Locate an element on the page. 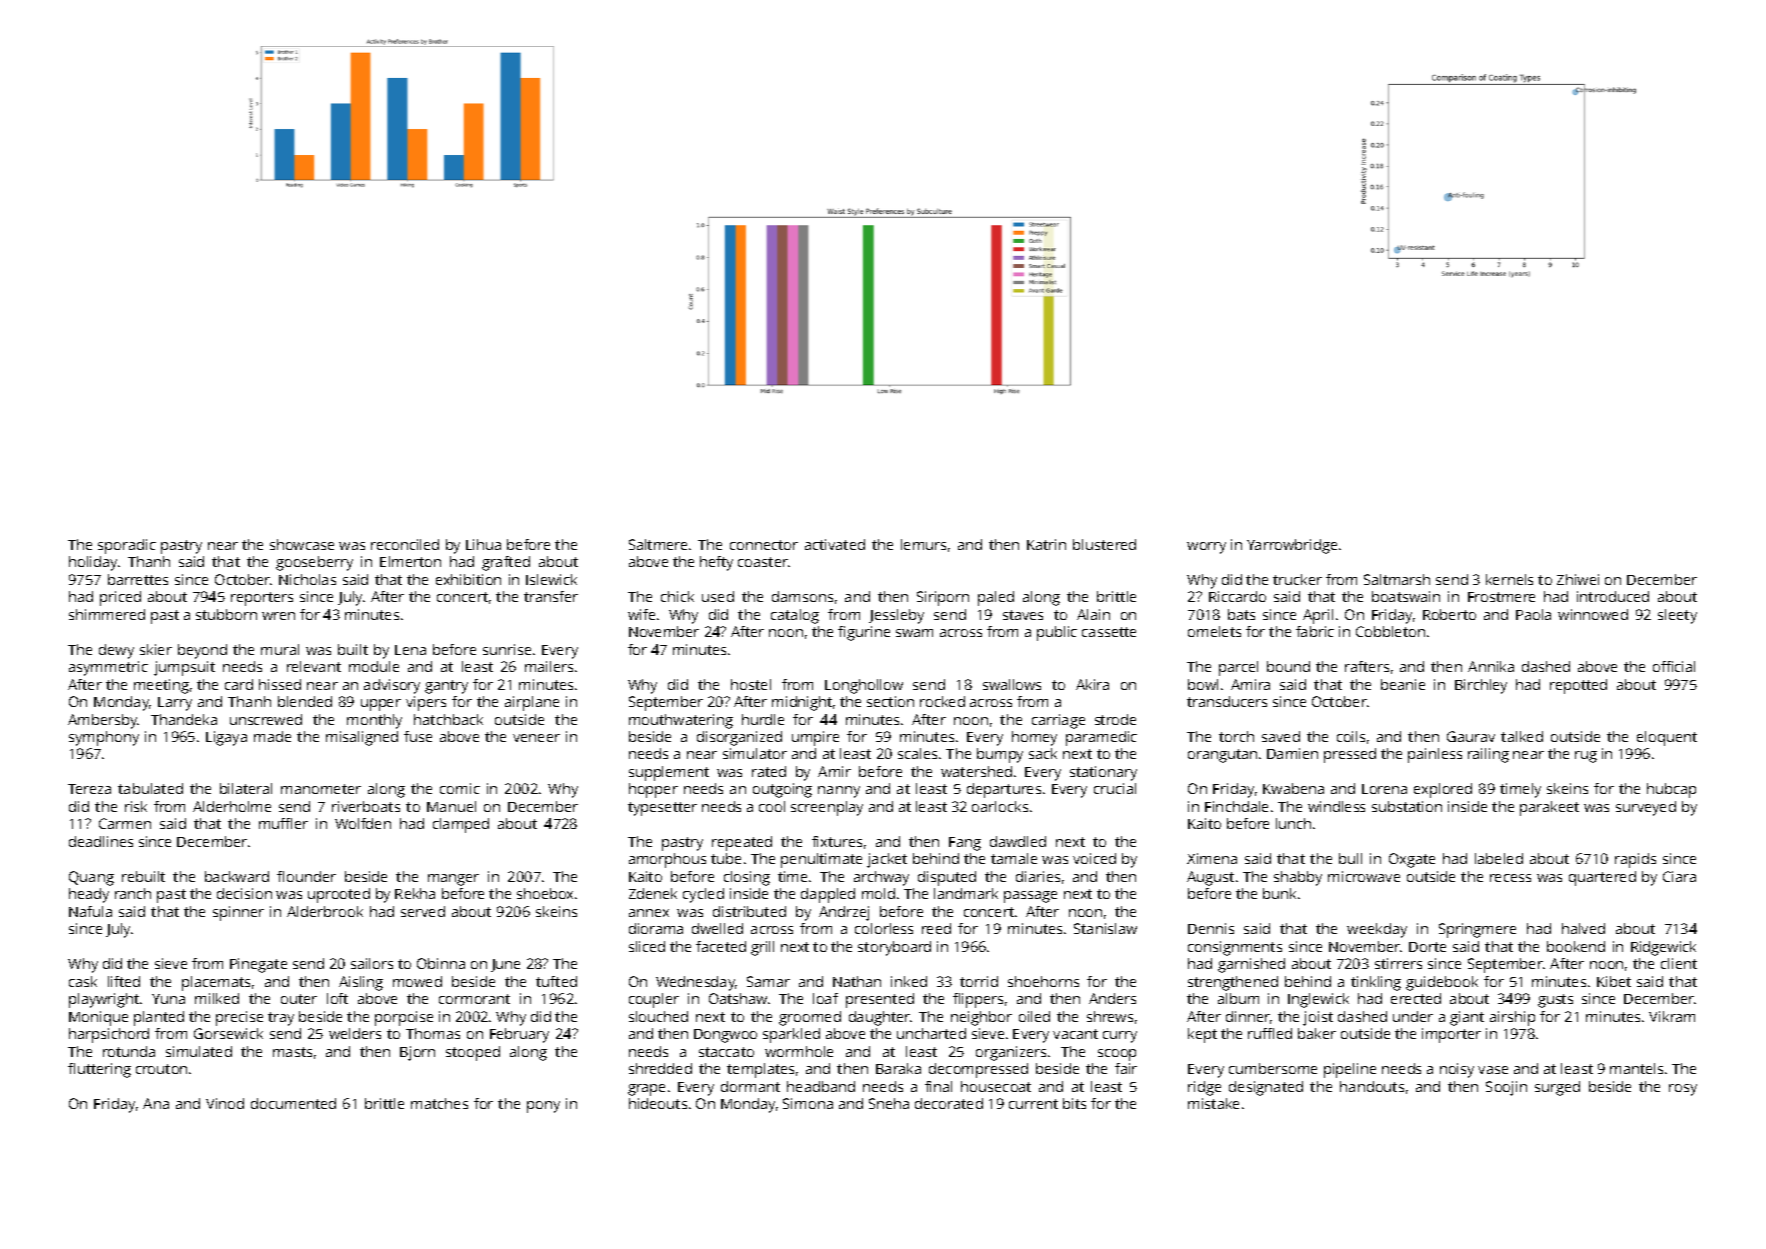 The image size is (1766, 1249). Dennis is located at coordinates (1211, 928).
